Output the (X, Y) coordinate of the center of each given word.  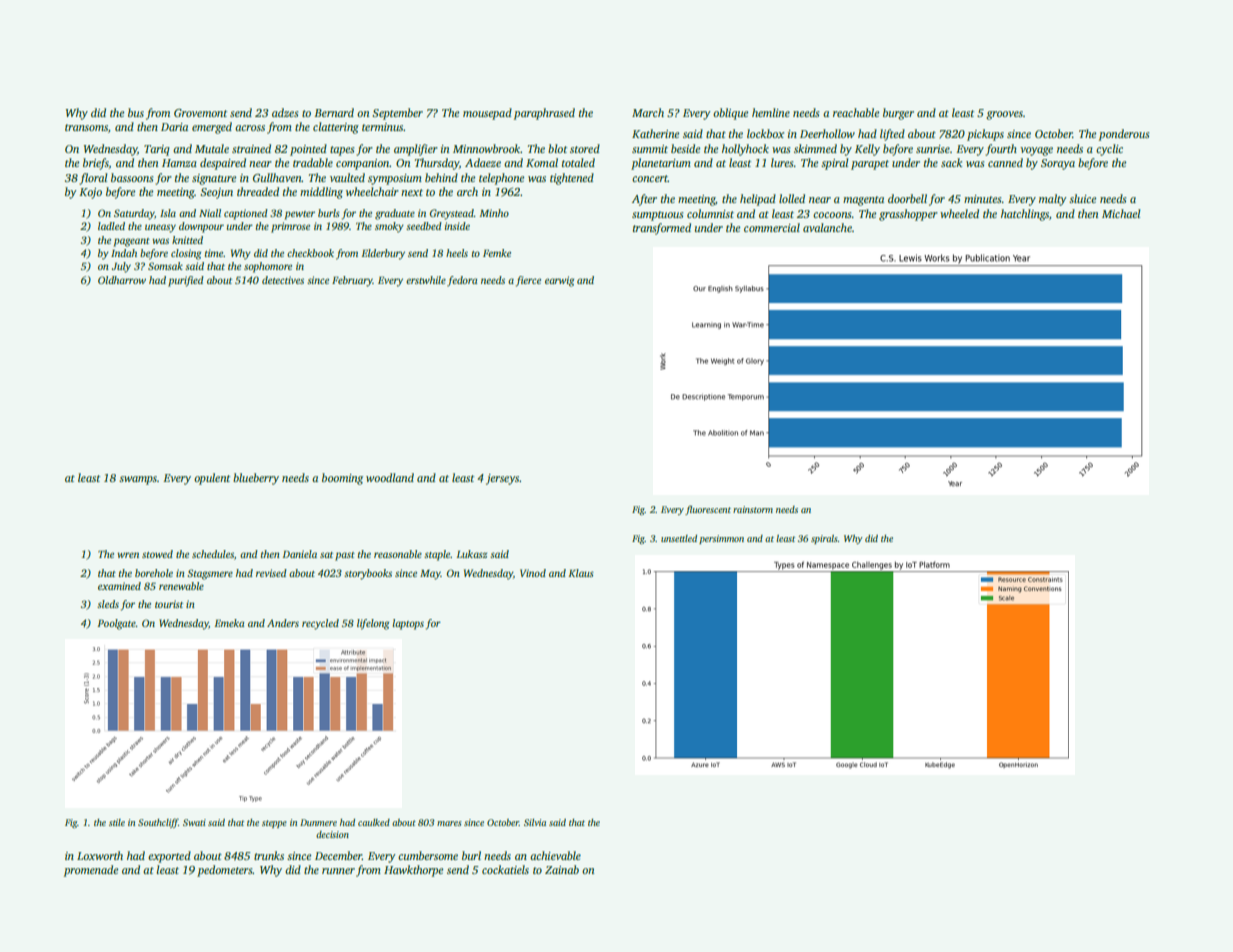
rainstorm (753, 509)
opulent (212, 479)
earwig (559, 281)
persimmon (721, 539)
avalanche (827, 227)
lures (782, 162)
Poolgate (116, 624)
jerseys (502, 479)
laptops (408, 624)
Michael (1121, 213)
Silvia (535, 822)
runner (338, 871)
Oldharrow (122, 280)
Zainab (562, 869)
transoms (86, 127)
